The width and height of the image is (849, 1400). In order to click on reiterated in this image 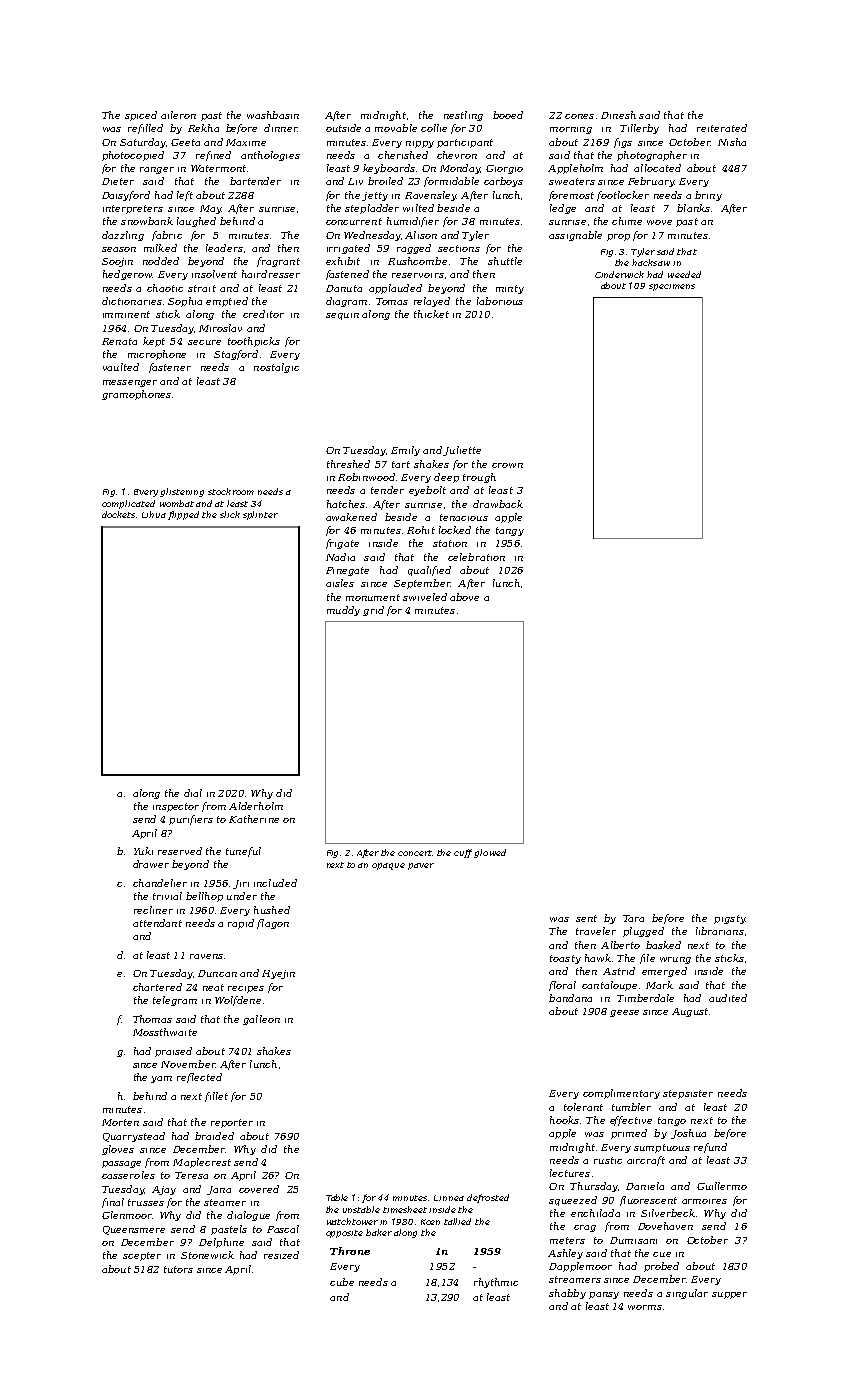, I will do `click(722, 128)`.
